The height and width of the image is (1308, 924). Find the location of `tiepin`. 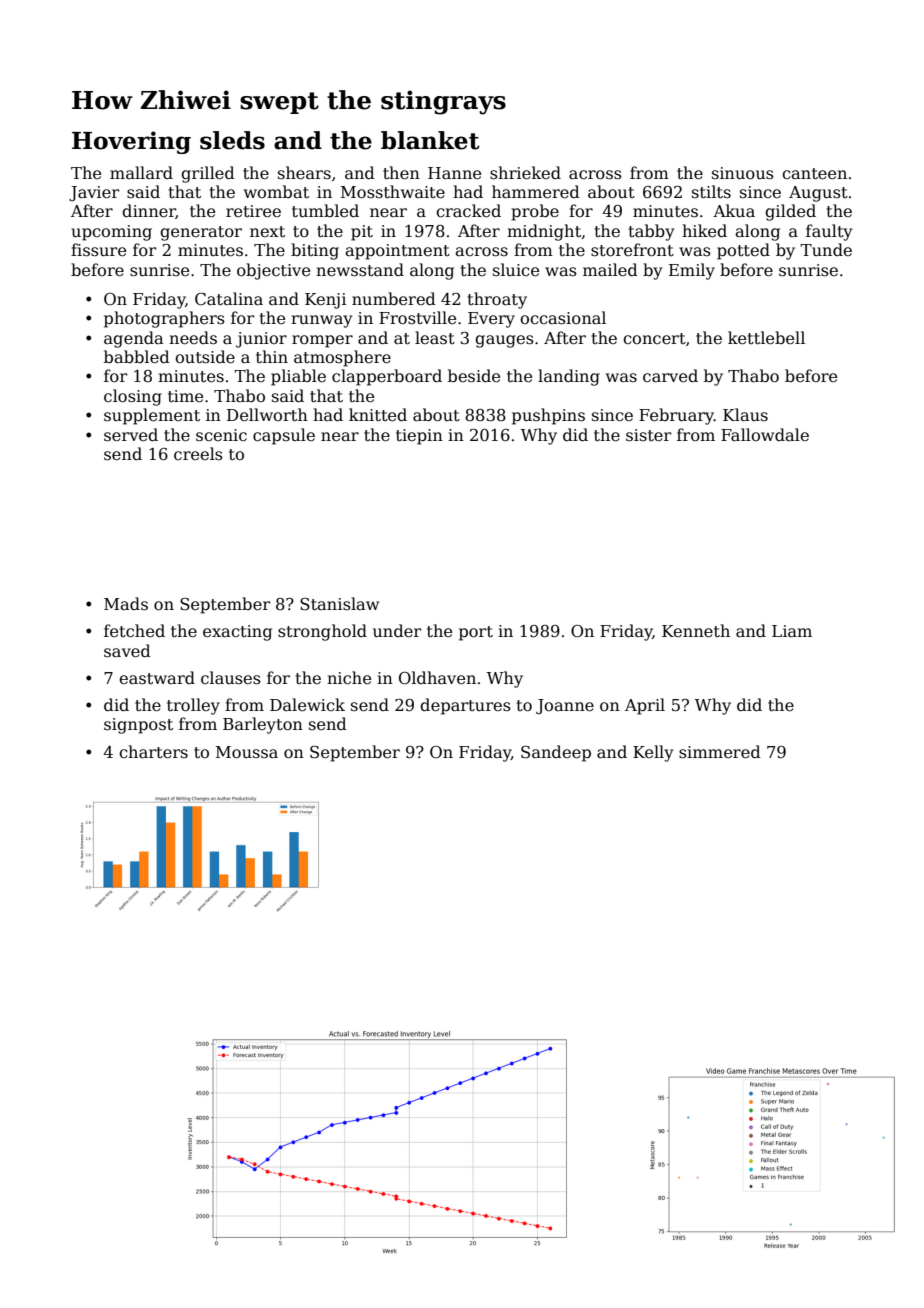

tiepin is located at coordinates (419, 437).
